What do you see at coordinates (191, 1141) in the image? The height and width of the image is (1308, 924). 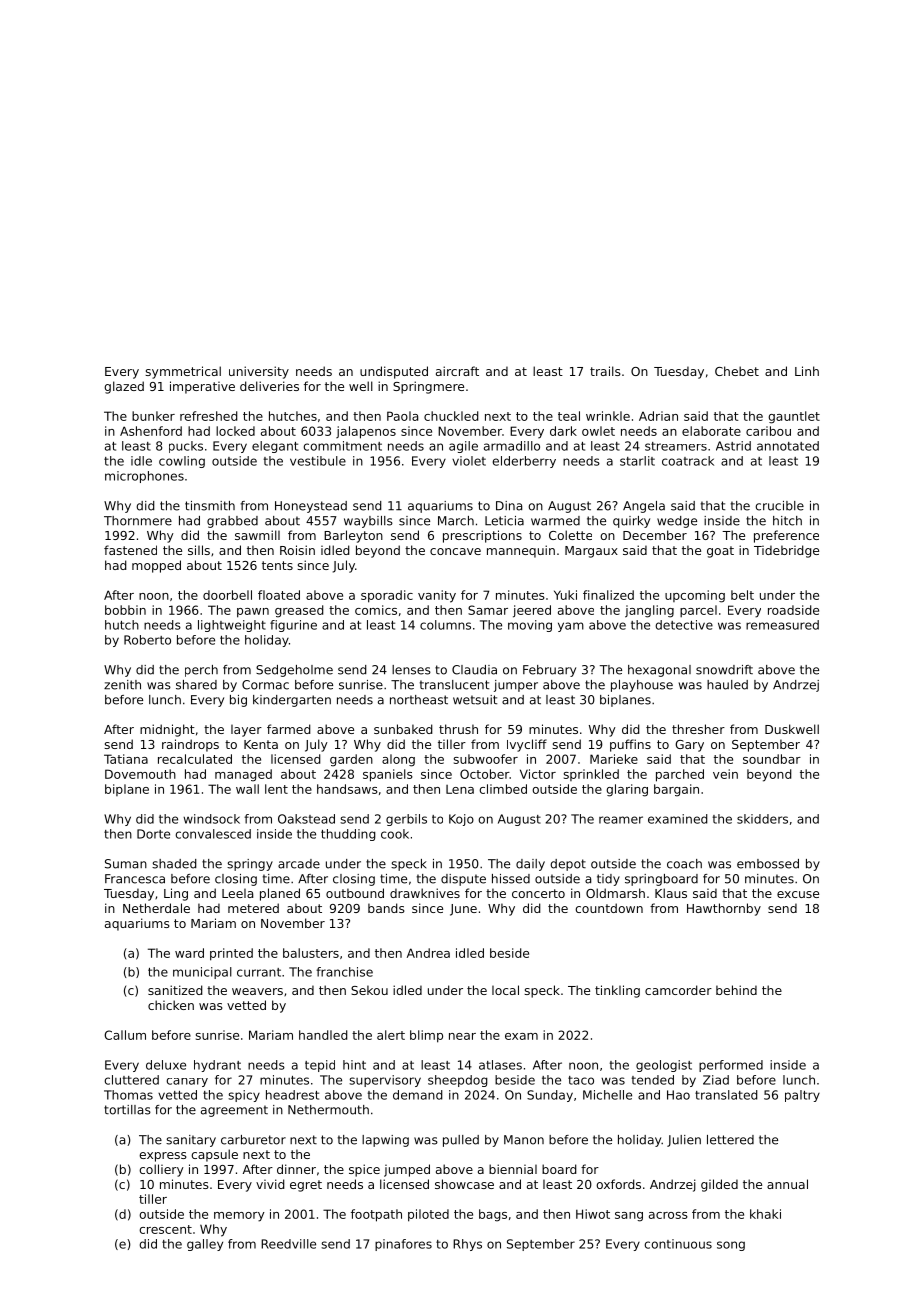 I see `sanitary` at bounding box center [191, 1141].
